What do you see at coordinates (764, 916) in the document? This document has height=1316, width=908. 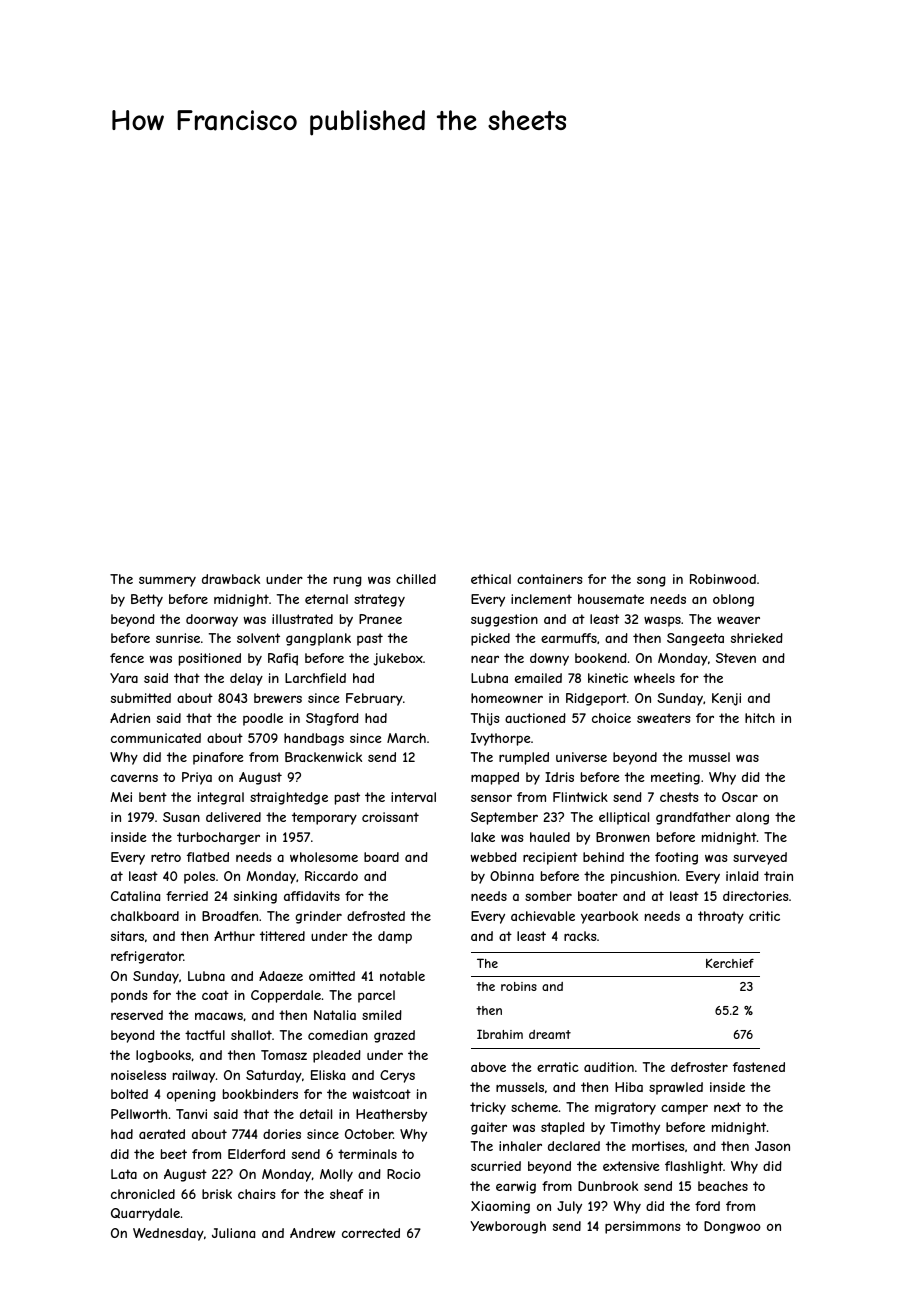 I see `critic` at bounding box center [764, 916].
